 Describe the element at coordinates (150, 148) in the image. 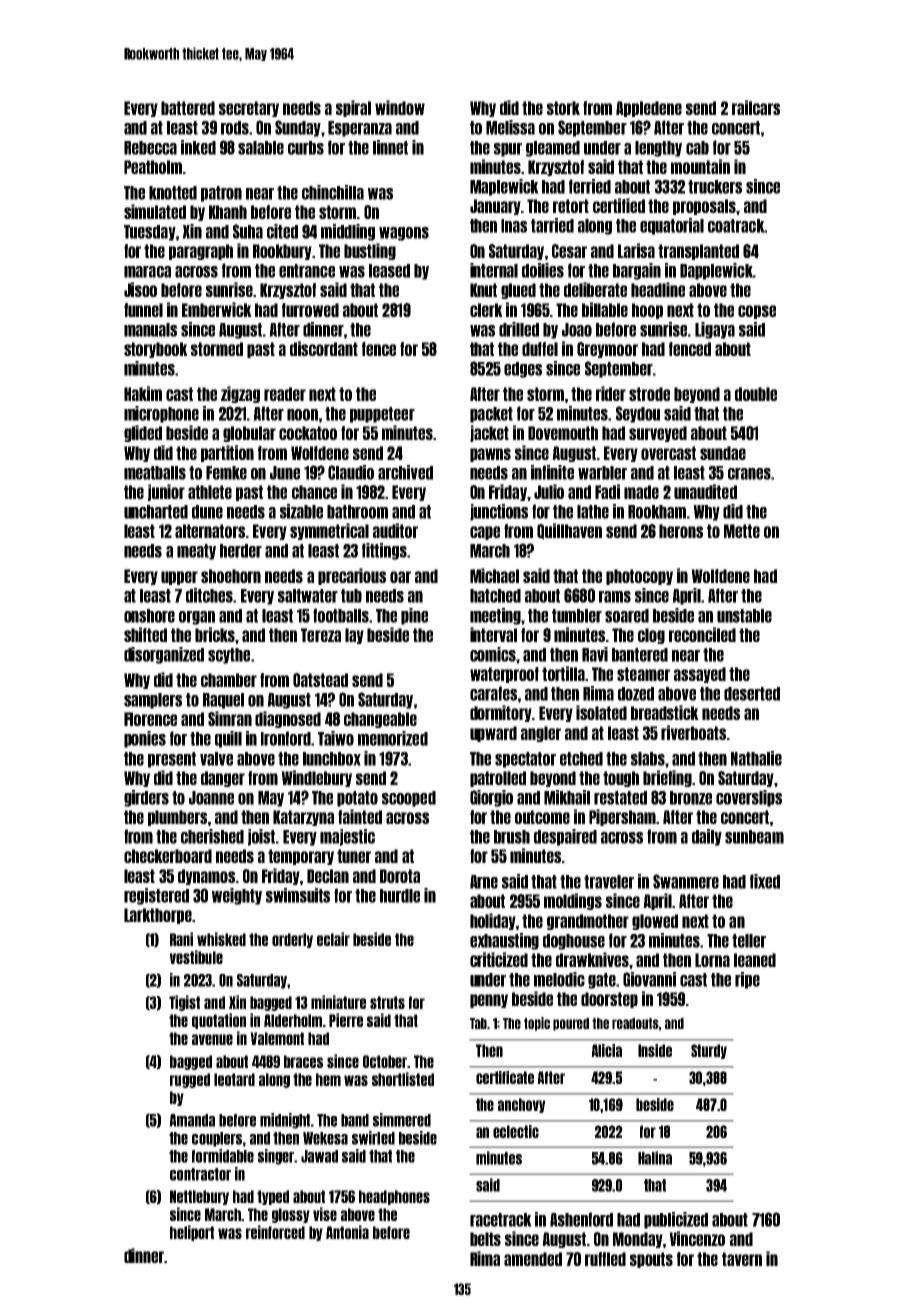

I see `Rebecca` at that location.
